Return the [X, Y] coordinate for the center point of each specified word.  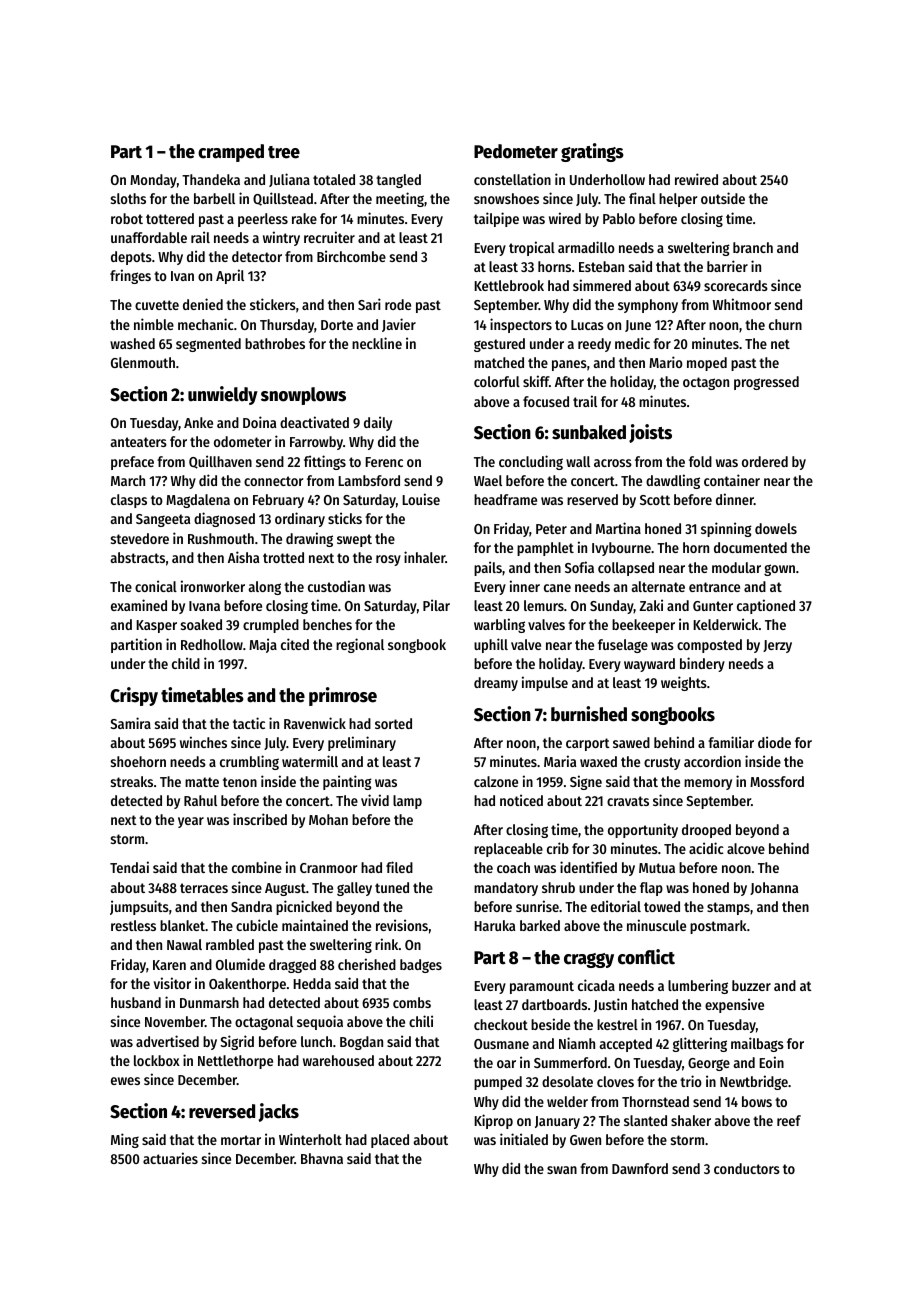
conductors [747, 1168]
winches [203, 742]
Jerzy [777, 646]
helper [678, 200]
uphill [491, 645]
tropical [532, 248]
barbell [214, 198]
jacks [279, 1112]
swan [562, 1170]
